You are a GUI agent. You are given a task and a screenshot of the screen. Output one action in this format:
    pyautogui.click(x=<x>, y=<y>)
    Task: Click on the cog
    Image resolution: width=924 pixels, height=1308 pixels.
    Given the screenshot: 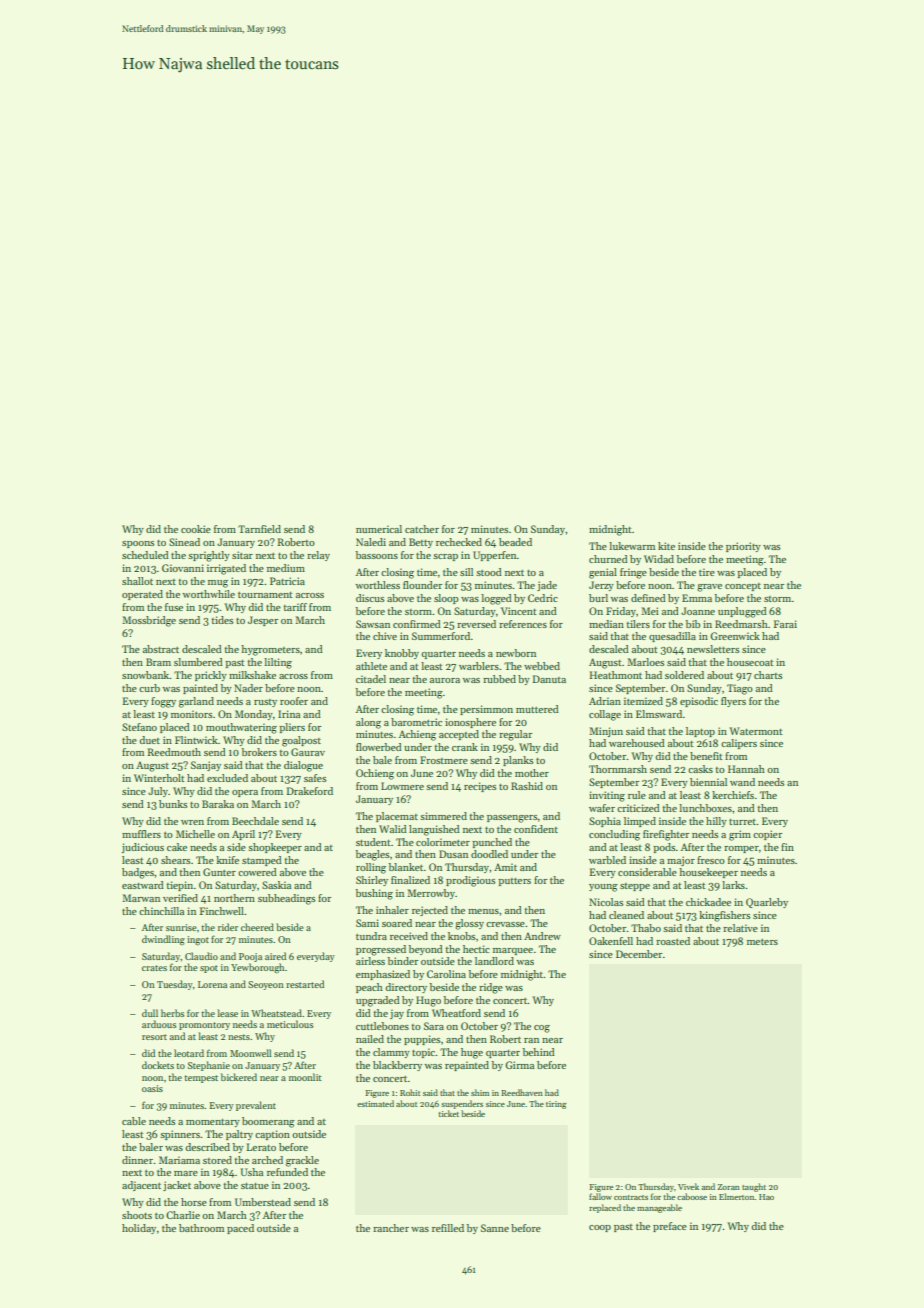 What is the action you would take?
    pyautogui.click(x=542, y=1029)
